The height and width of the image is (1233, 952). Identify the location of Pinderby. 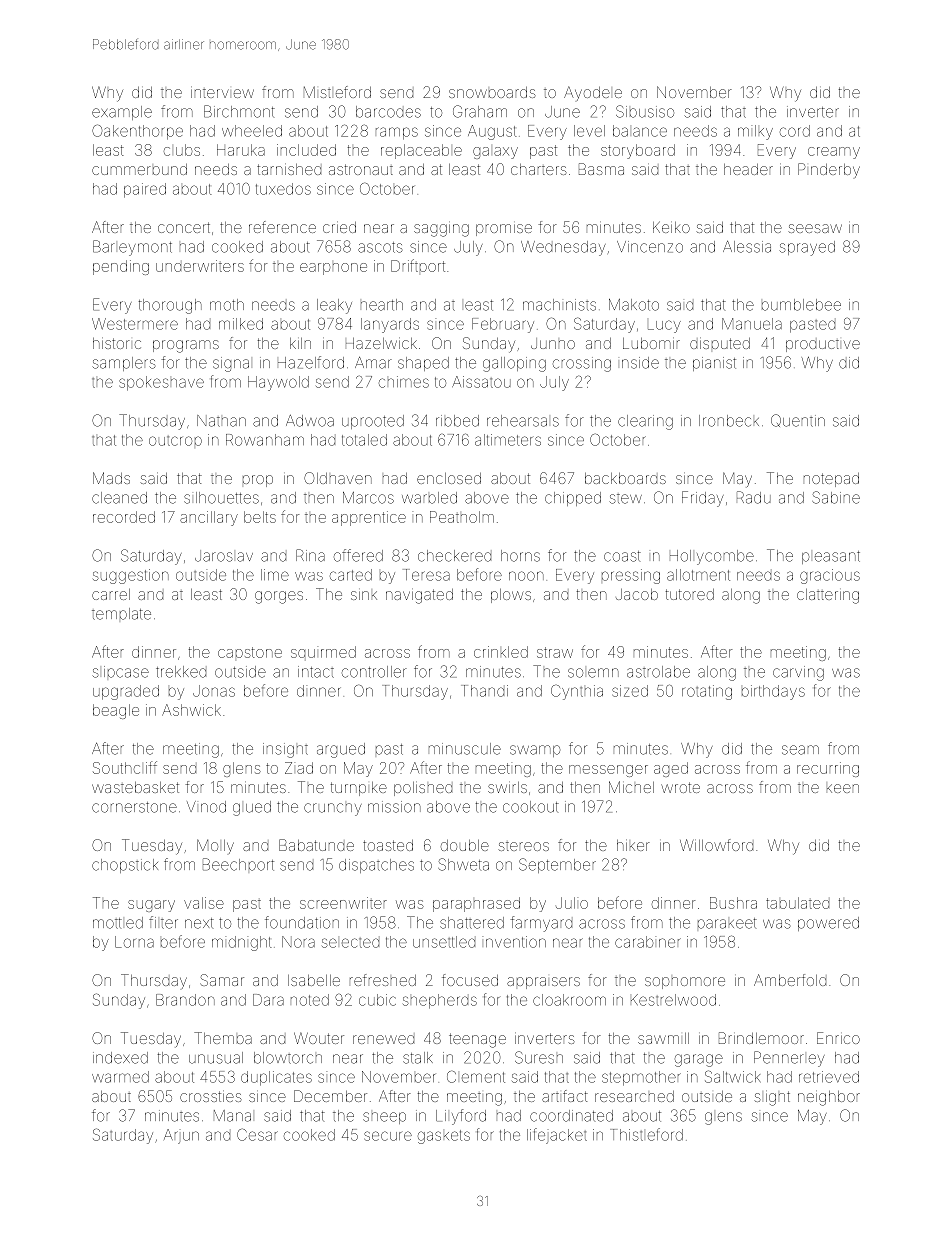
(829, 170).
